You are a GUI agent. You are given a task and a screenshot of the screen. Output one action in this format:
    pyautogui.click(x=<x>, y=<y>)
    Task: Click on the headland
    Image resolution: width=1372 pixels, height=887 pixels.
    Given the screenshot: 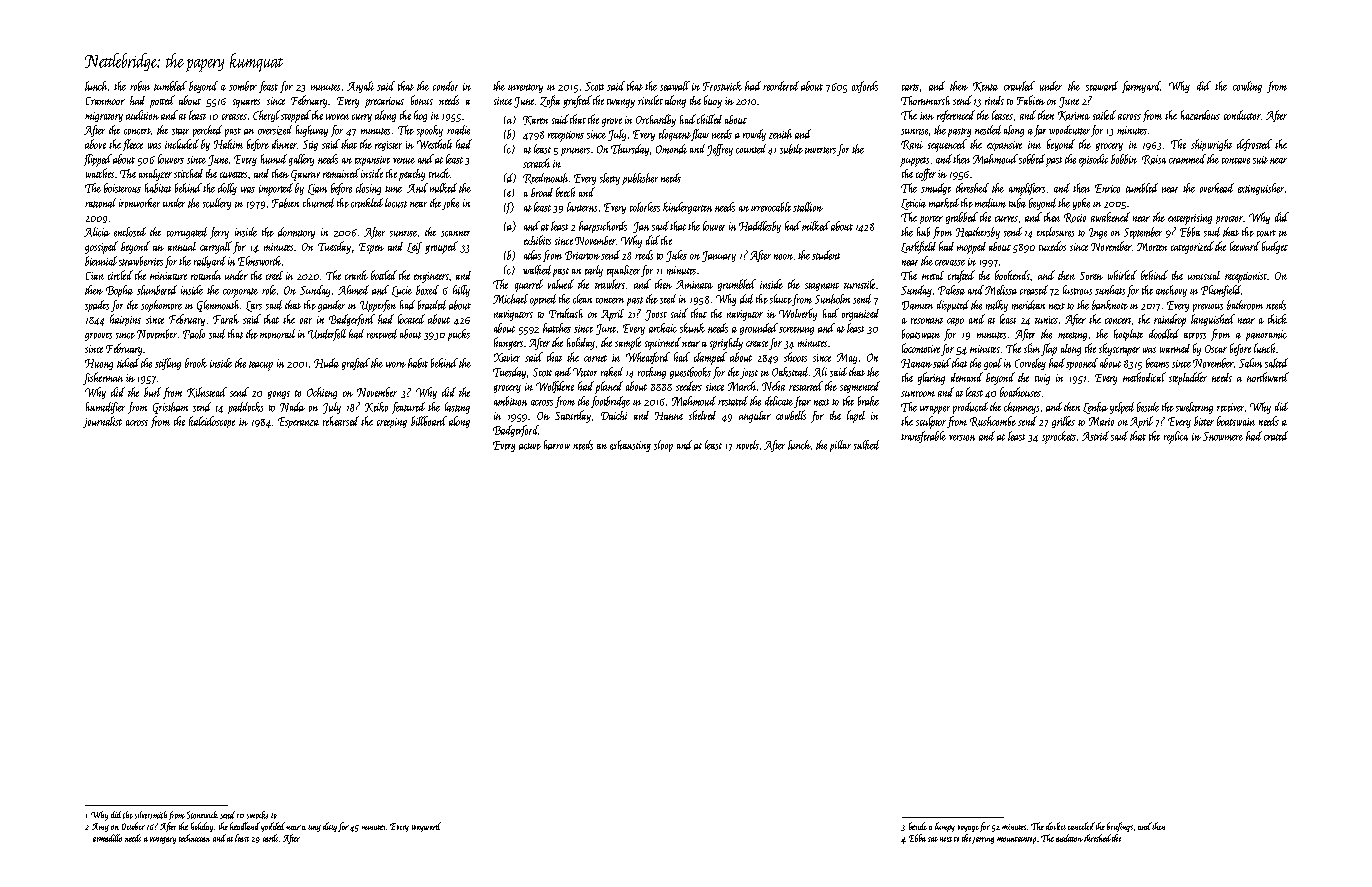 What is the action you would take?
    pyautogui.click(x=245, y=826)
